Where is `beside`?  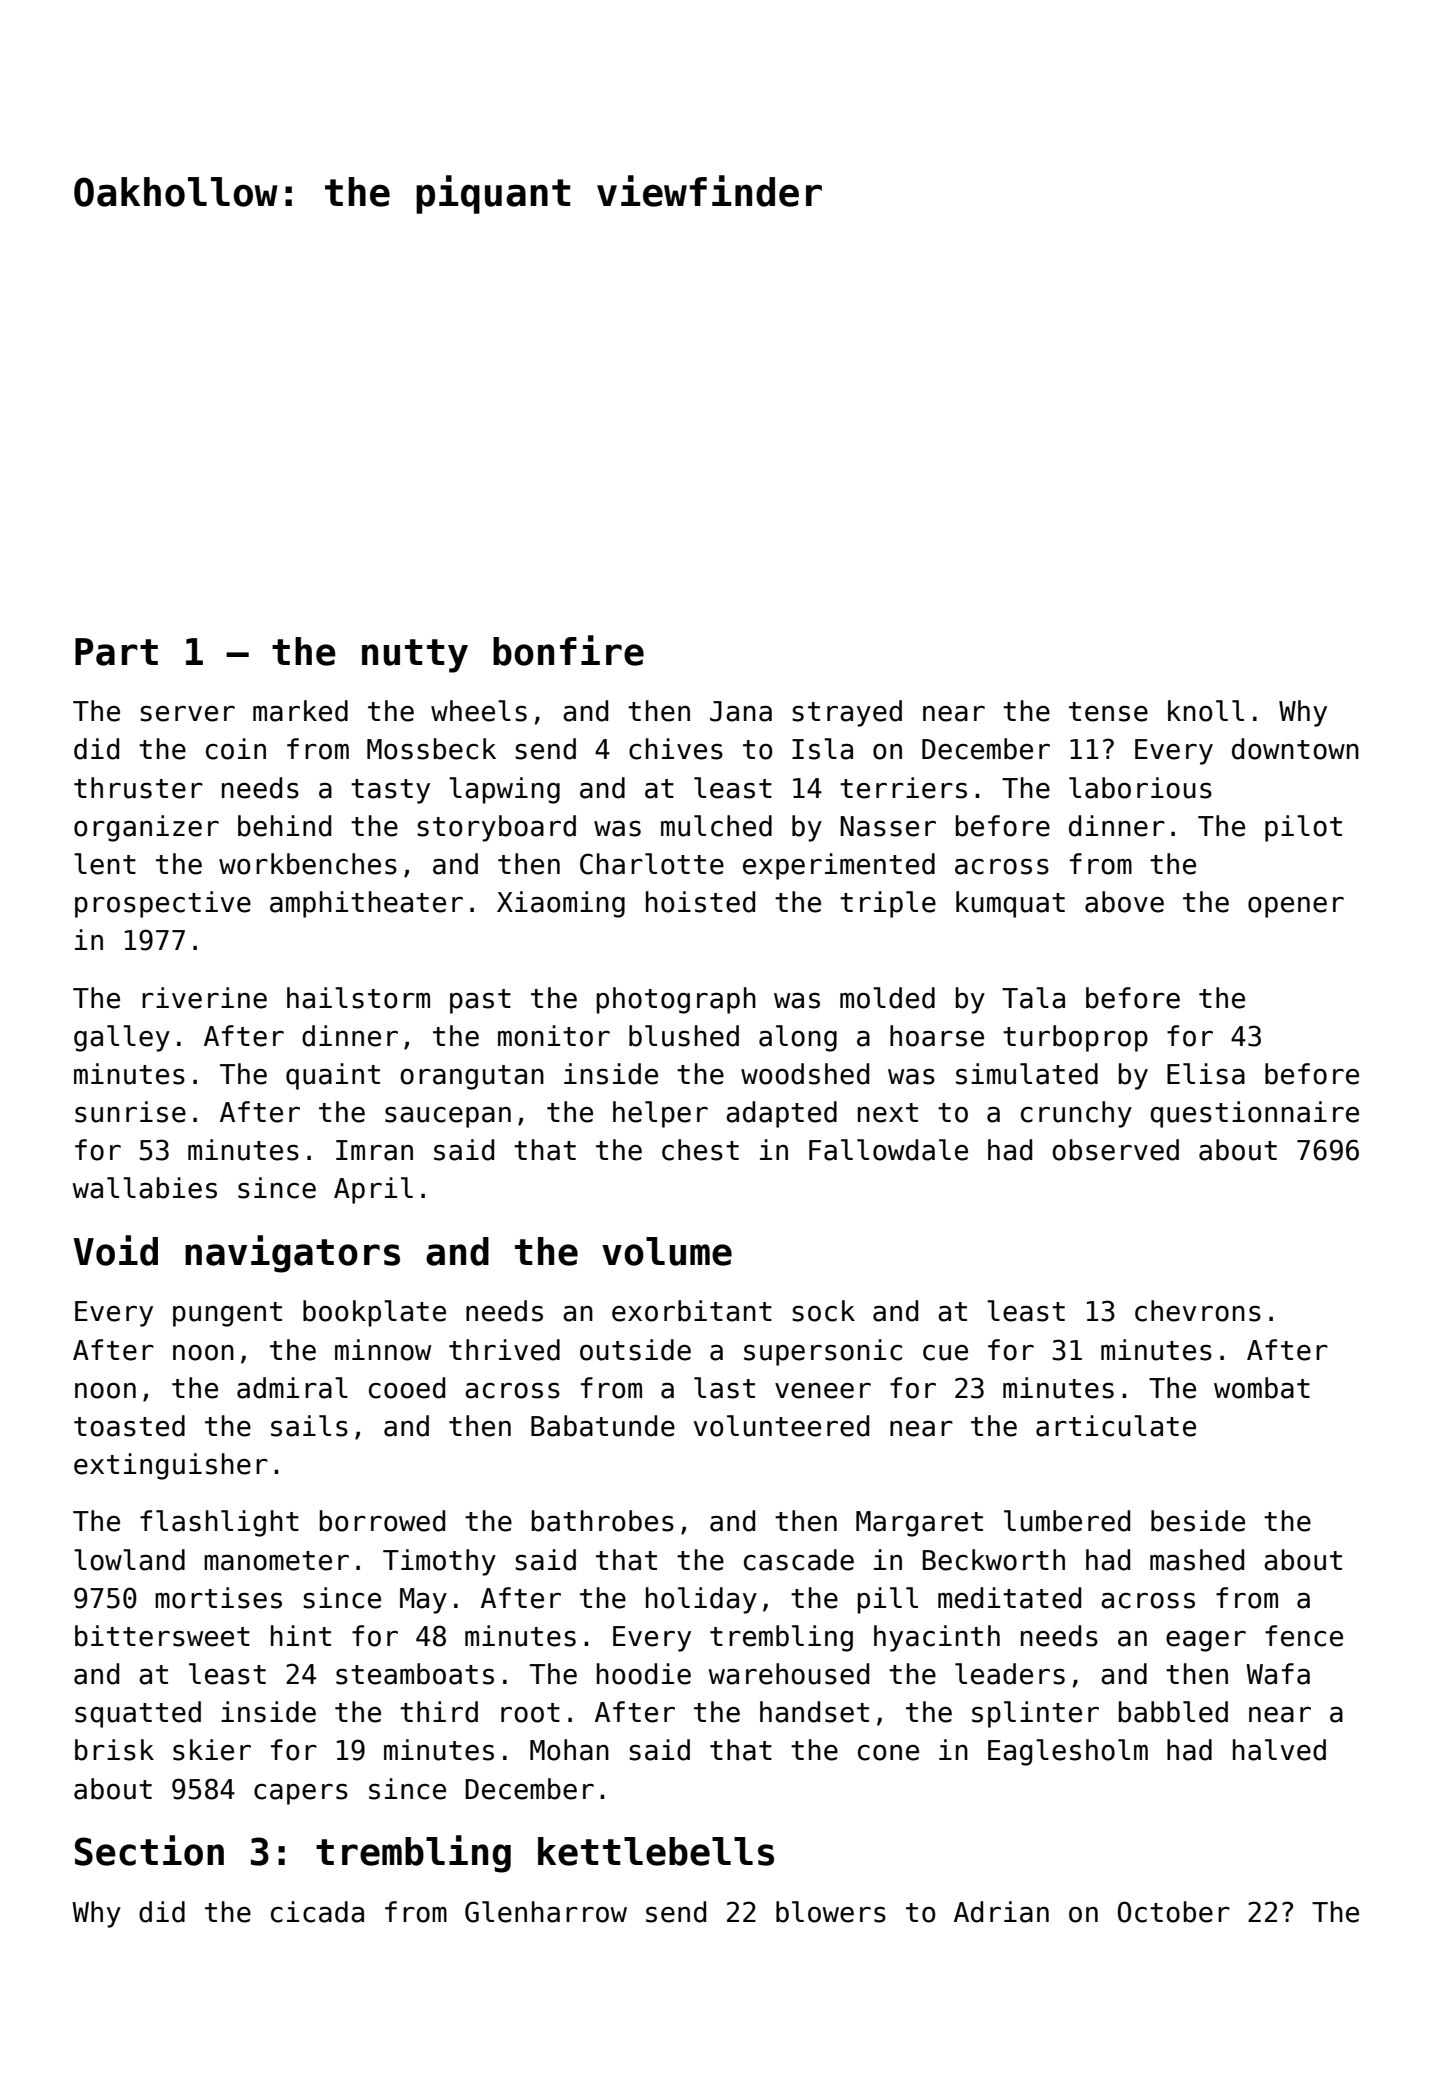 beside is located at coordinates (1198, 1521).
